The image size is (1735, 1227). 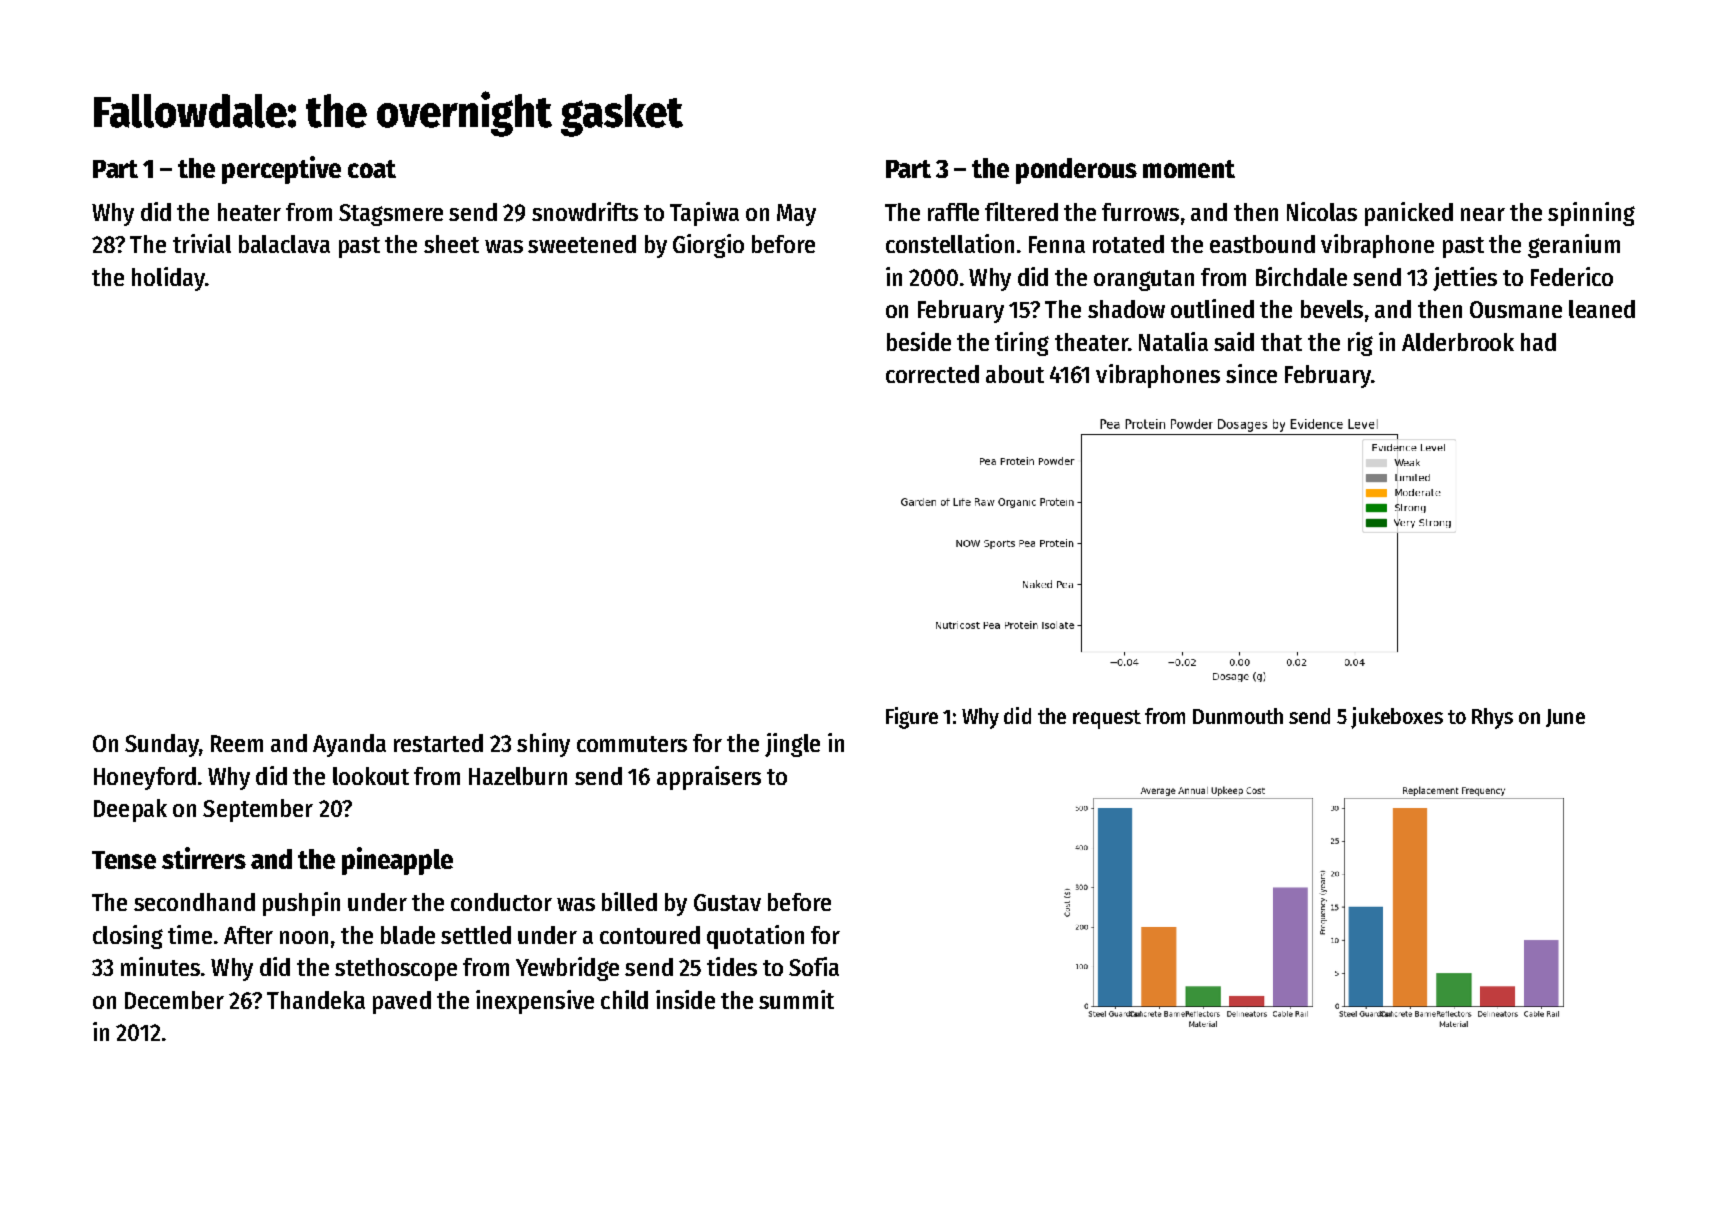 What do you see at coordinates (1015, 374) in the document?
I see `about` at bounding box center [1015, 374].
